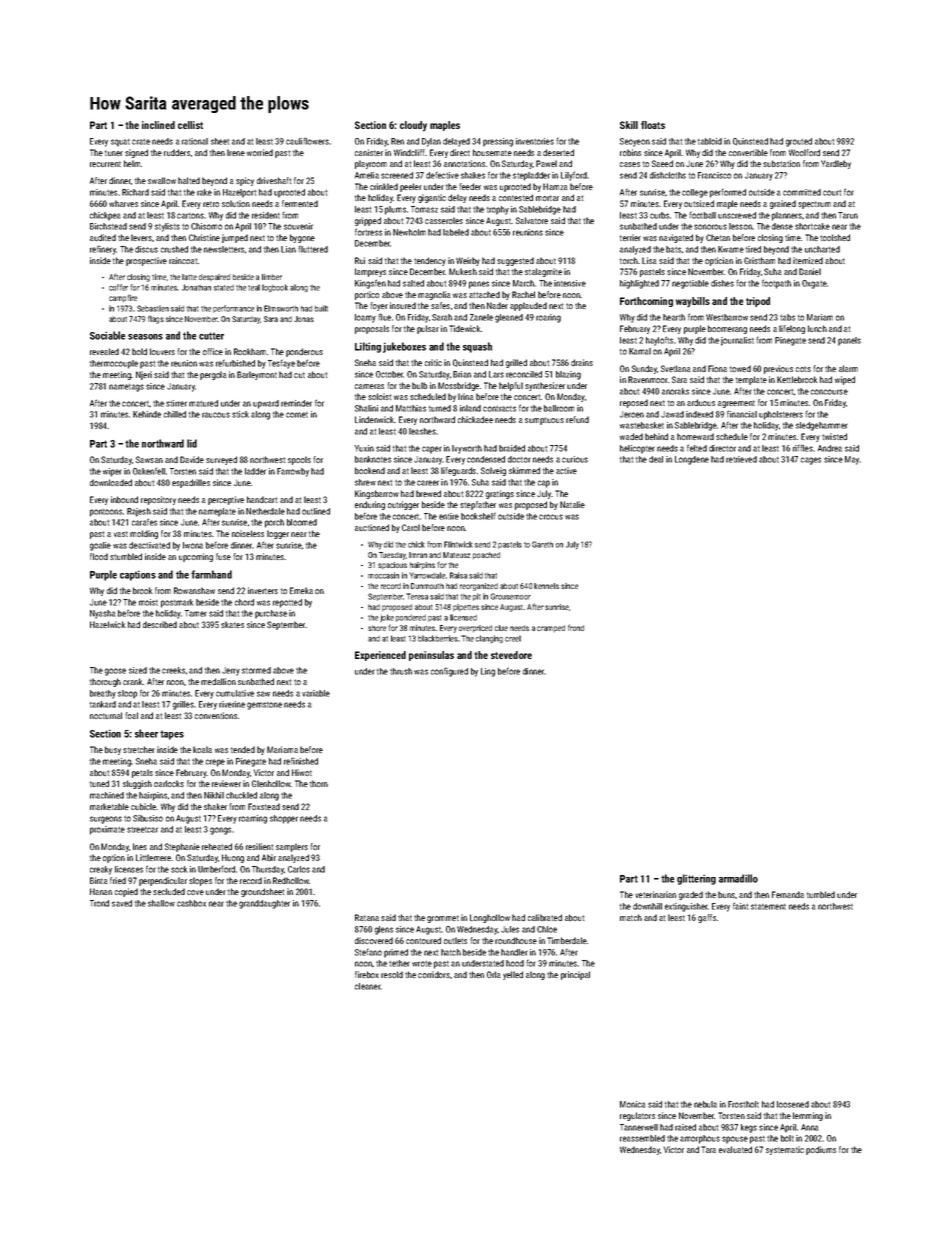 The width and height of the screenshot is (952, 1233). I want to click on refinery, so click(103, 250).
